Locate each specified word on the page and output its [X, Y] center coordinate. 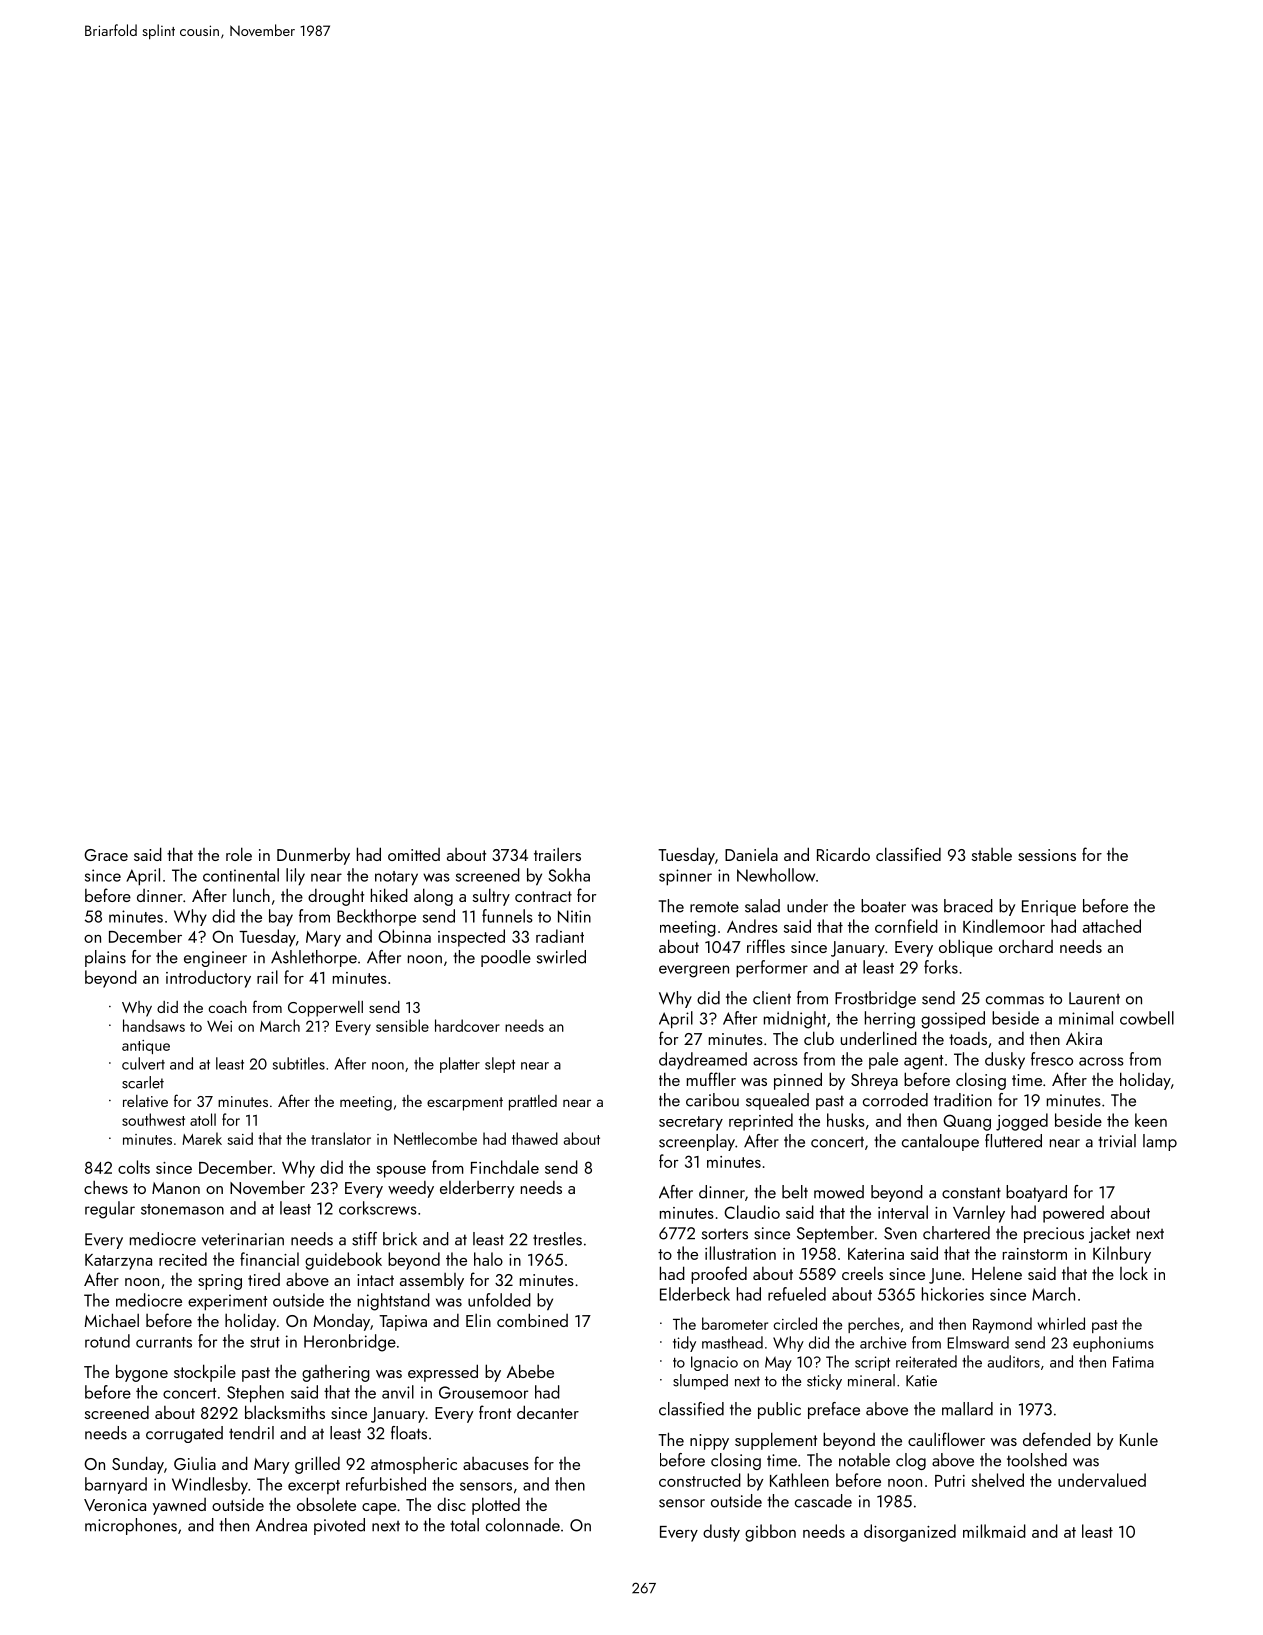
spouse [401, 1172]
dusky [1005, 1061]
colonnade [523, 1525]
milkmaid [994, 1531]
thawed [535, 1138]
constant [971, 1193]
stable [992, 854]
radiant [560, 936]
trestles [557, 1239]
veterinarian [243, 1239]
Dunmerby [313, 856]
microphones [131, 1526]
